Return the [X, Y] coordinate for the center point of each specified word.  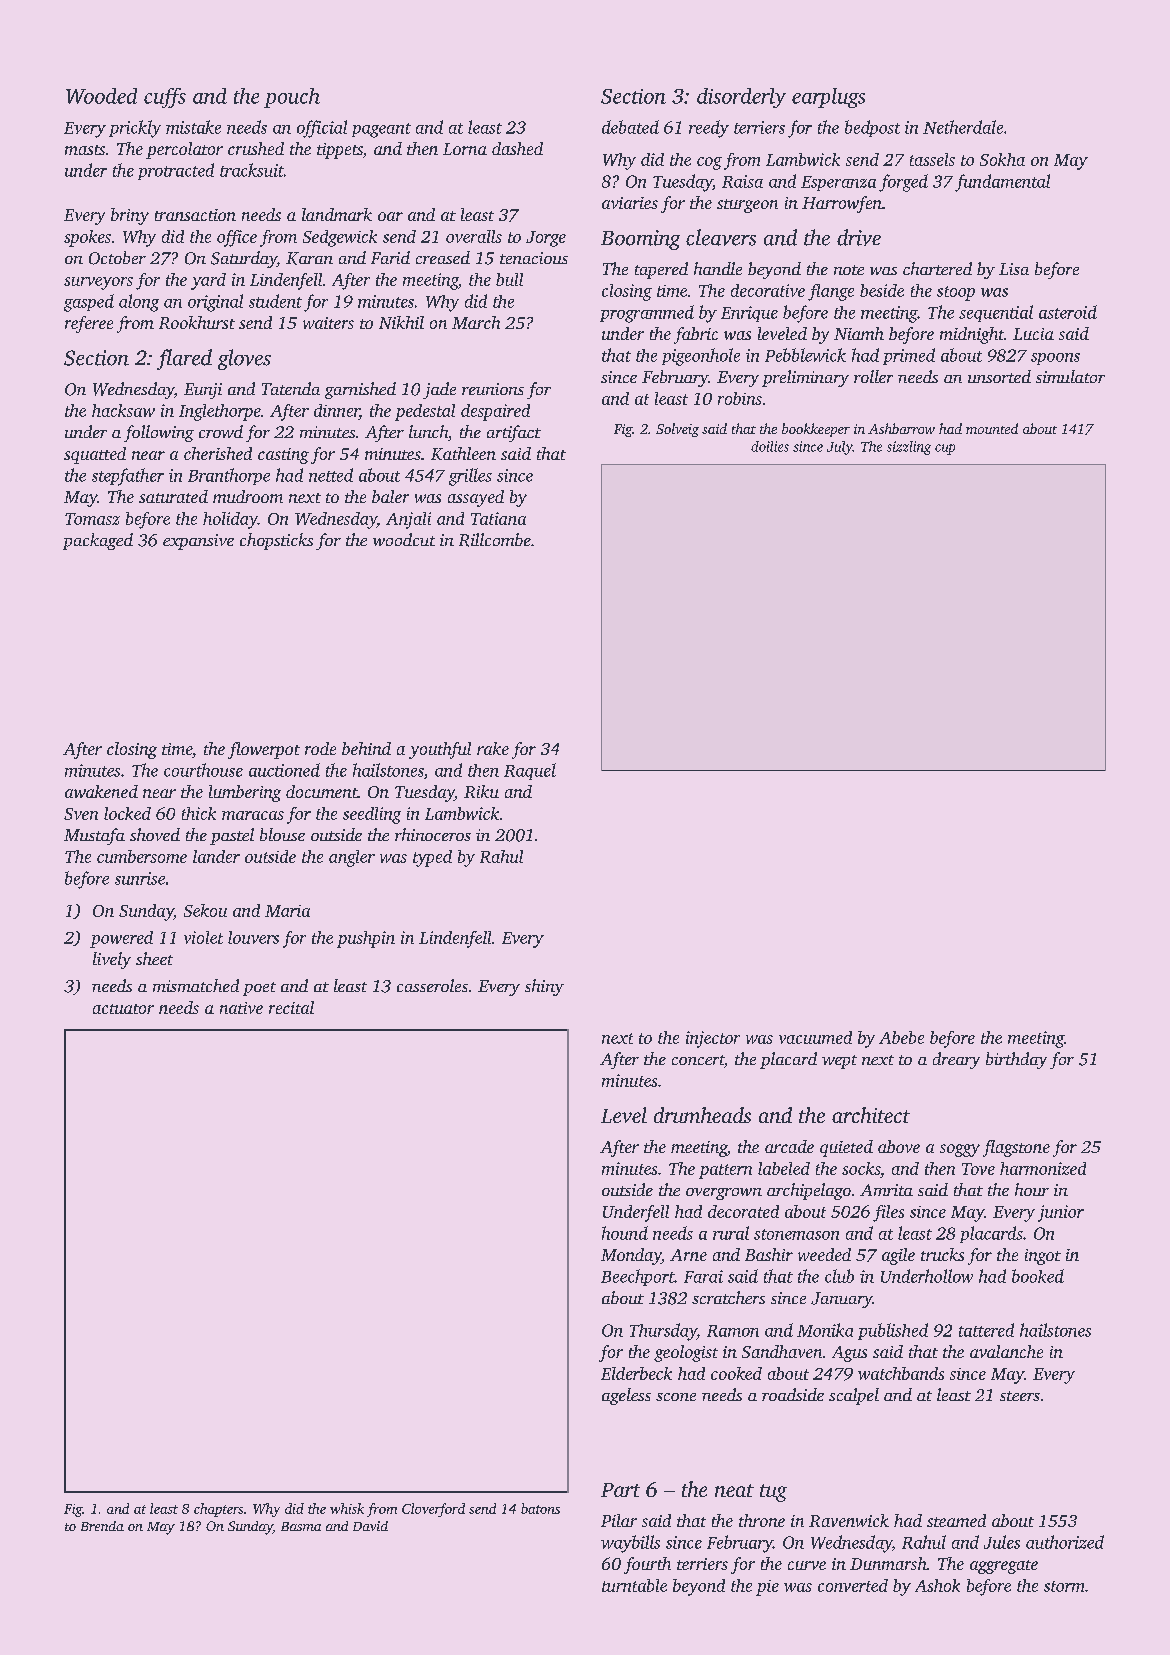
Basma [301, 1526]
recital [291, 1007]
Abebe [901, 1037]
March [476, 322]
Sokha [1002, 159]
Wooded [101, 96]
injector [713, 1039]
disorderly [741, 98]
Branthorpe [229, 476]
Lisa [1014, 269]
